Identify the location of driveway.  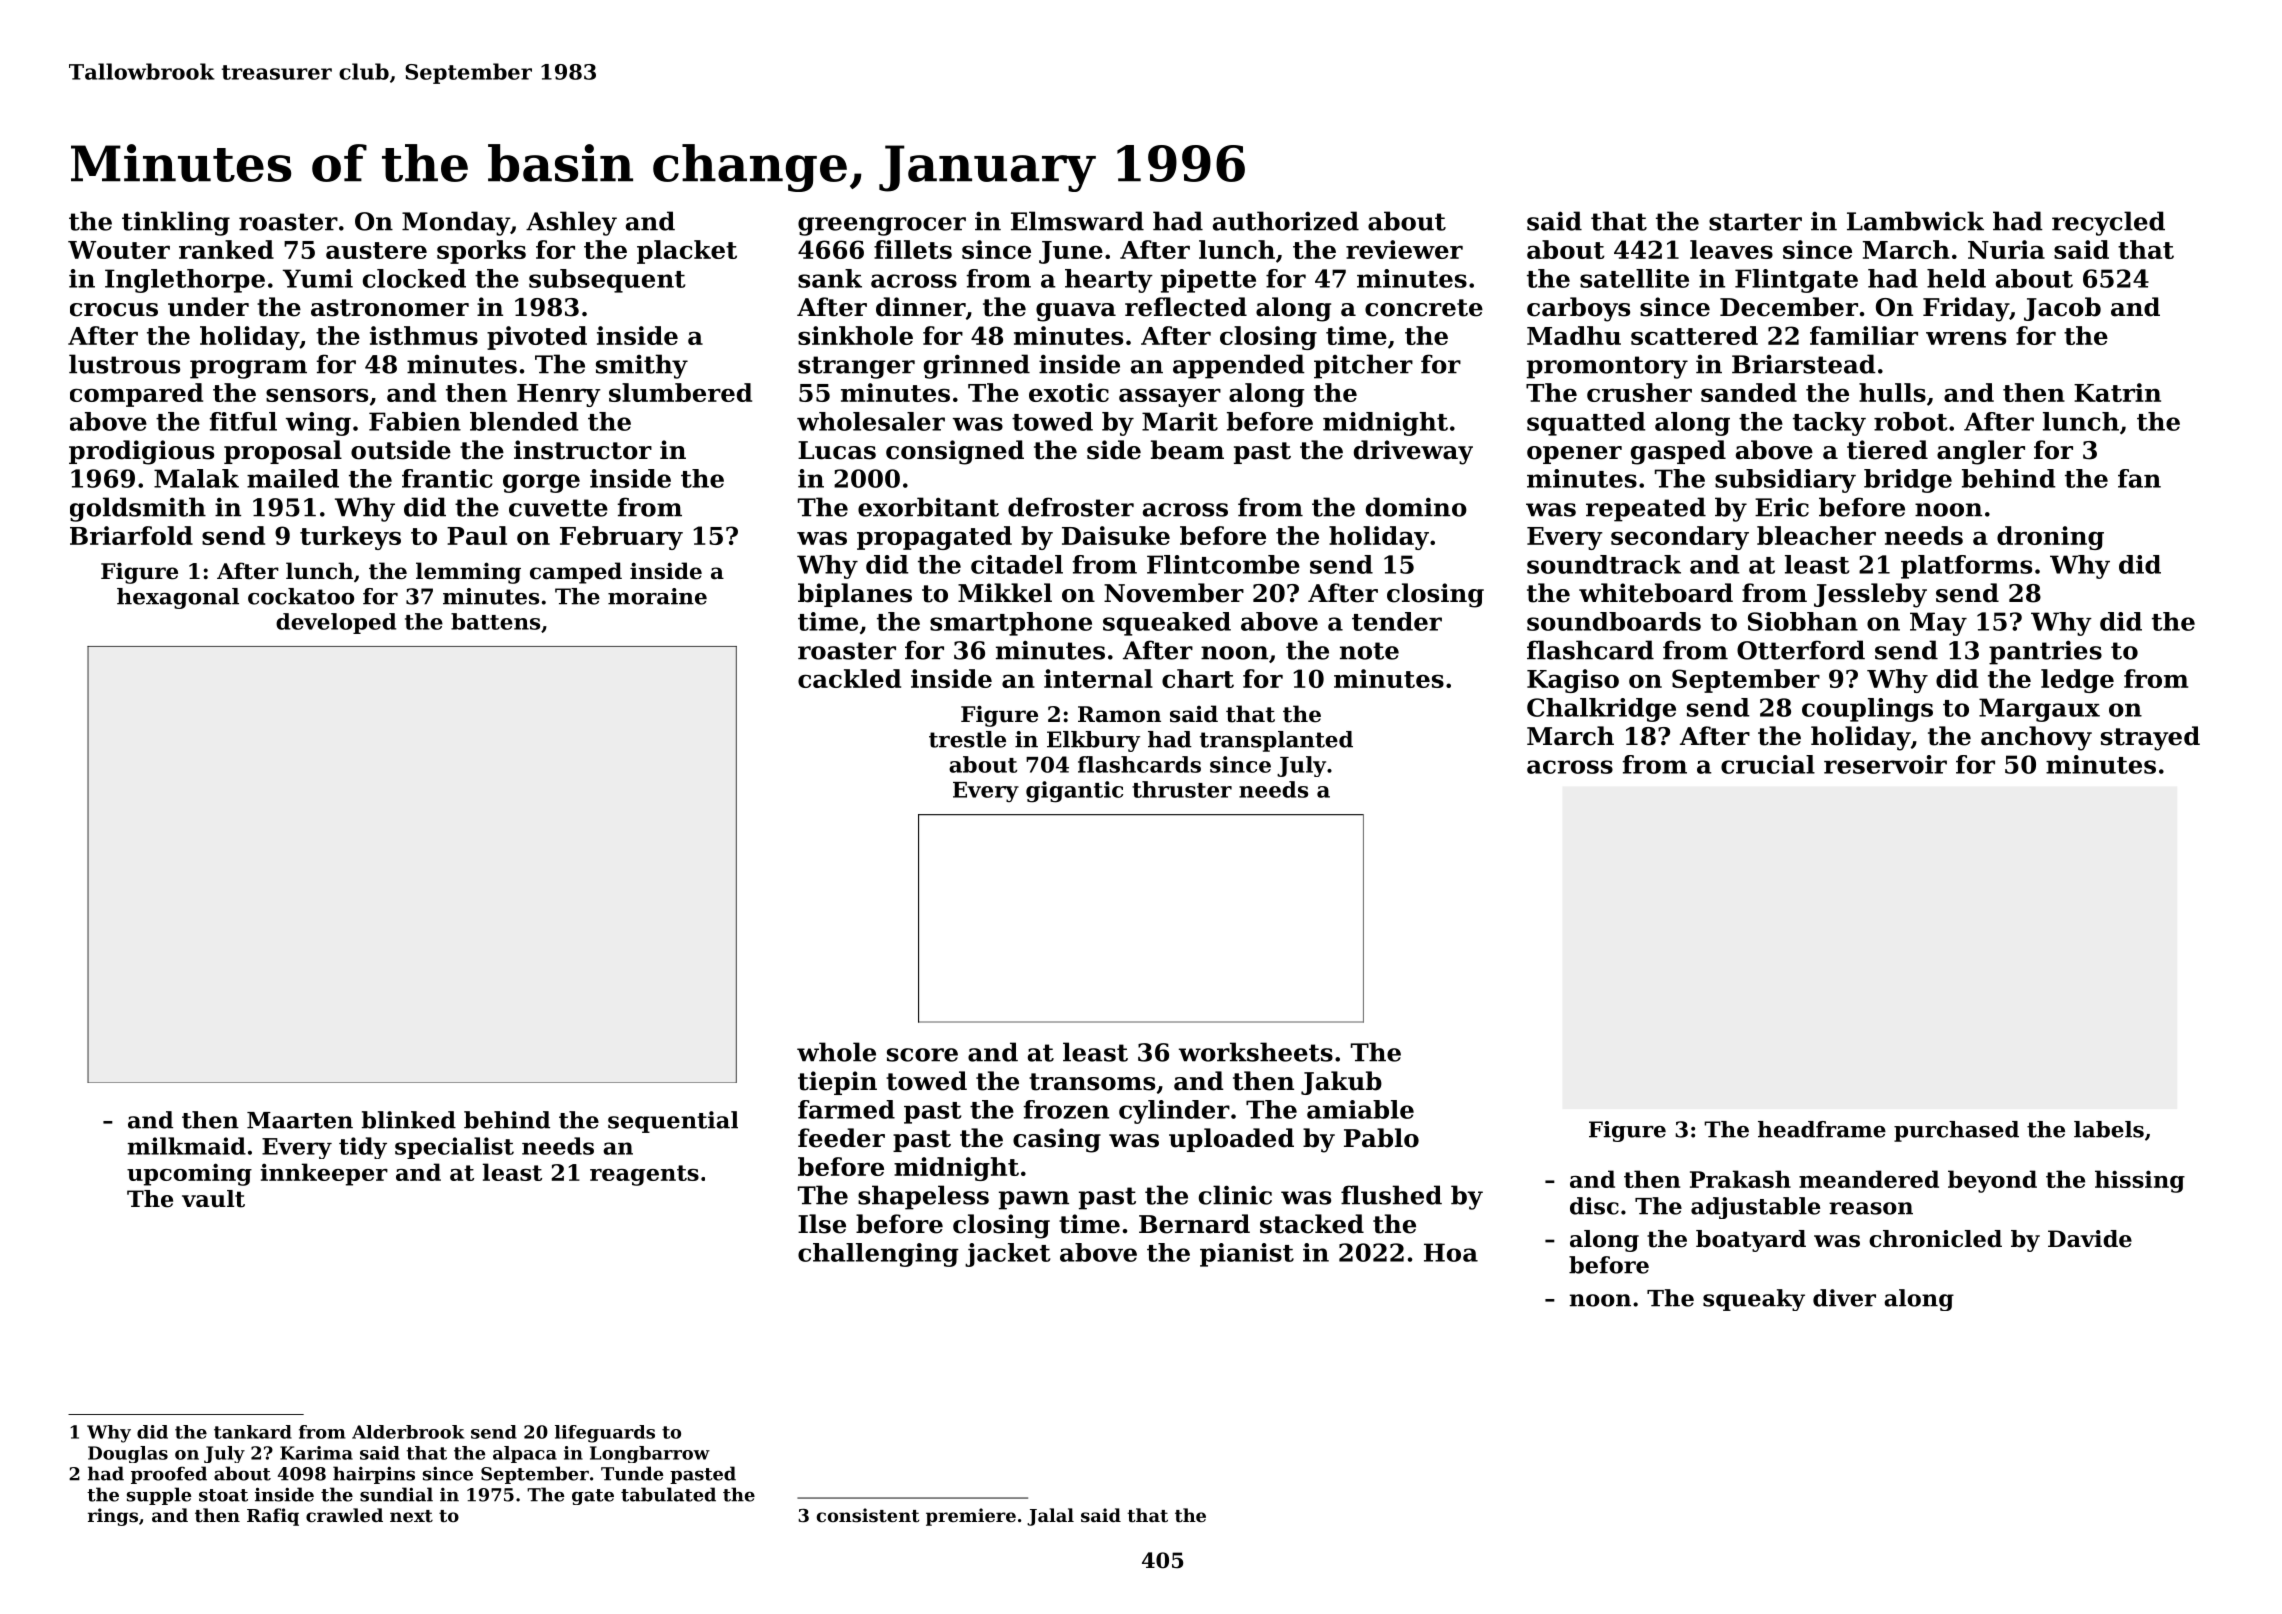
(1413, 452).
